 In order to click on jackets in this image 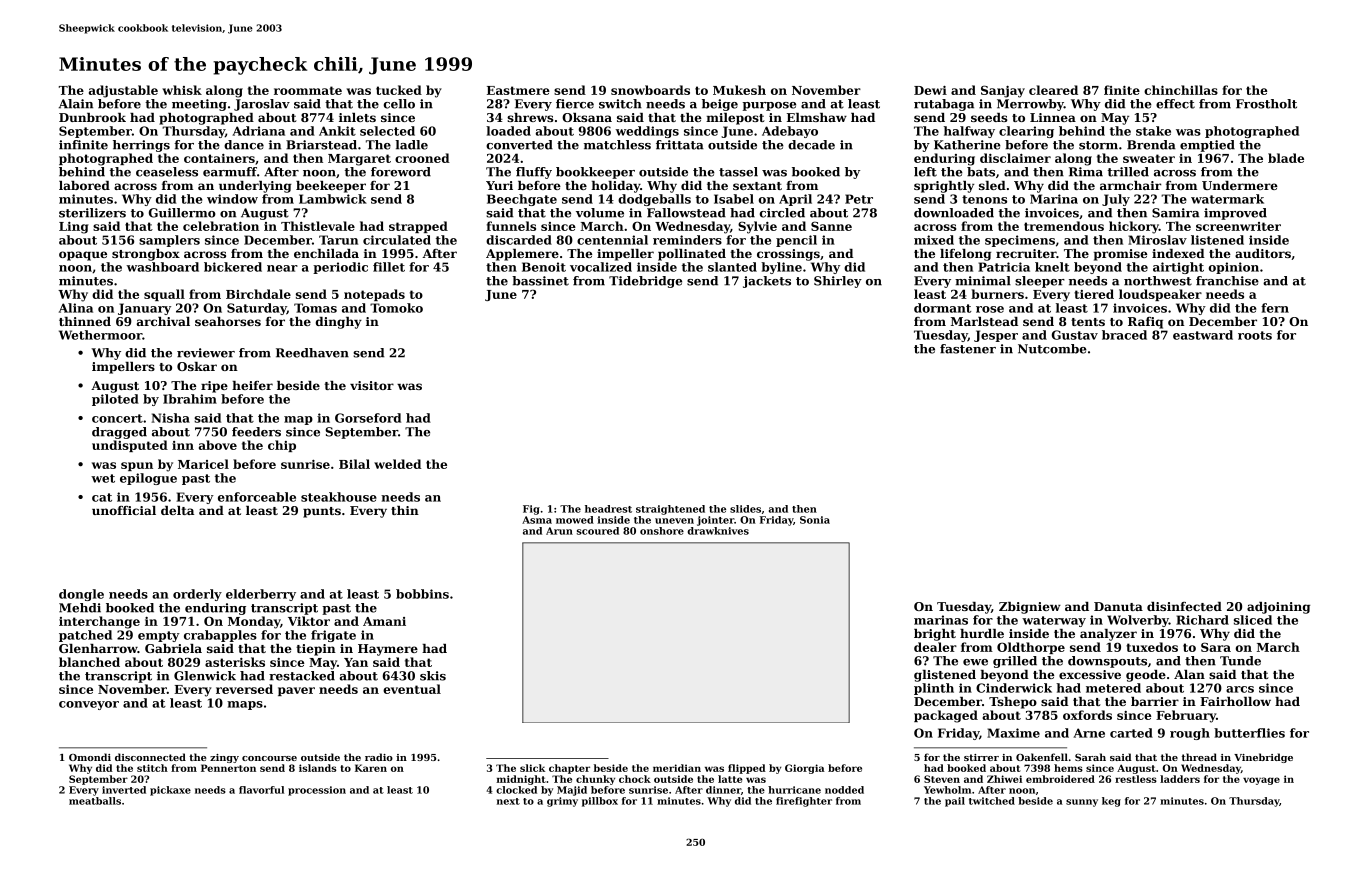, I will do `click(767, 282)`.
